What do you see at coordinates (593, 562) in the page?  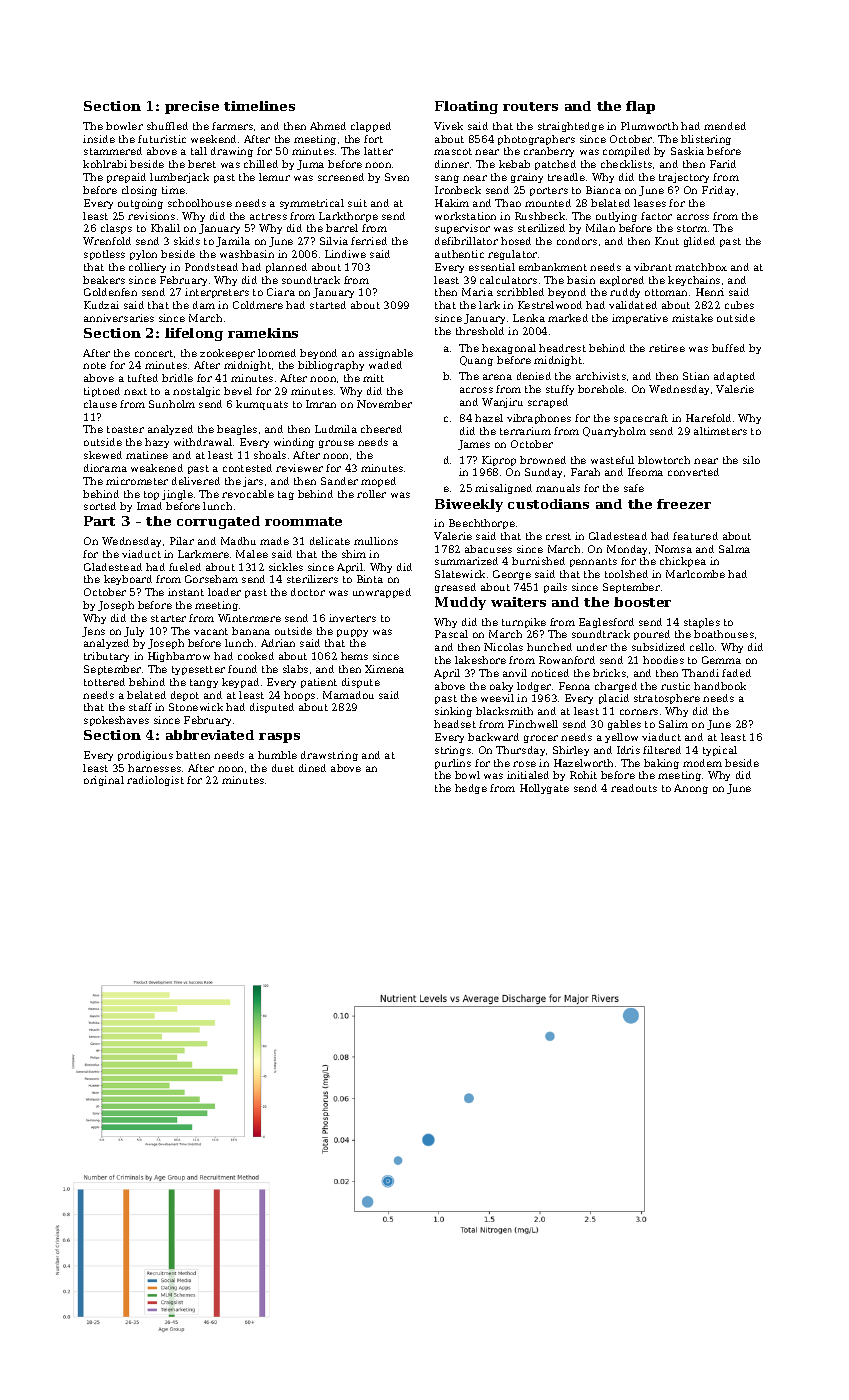 I see `pennants` at bounding box center [593, 562].
